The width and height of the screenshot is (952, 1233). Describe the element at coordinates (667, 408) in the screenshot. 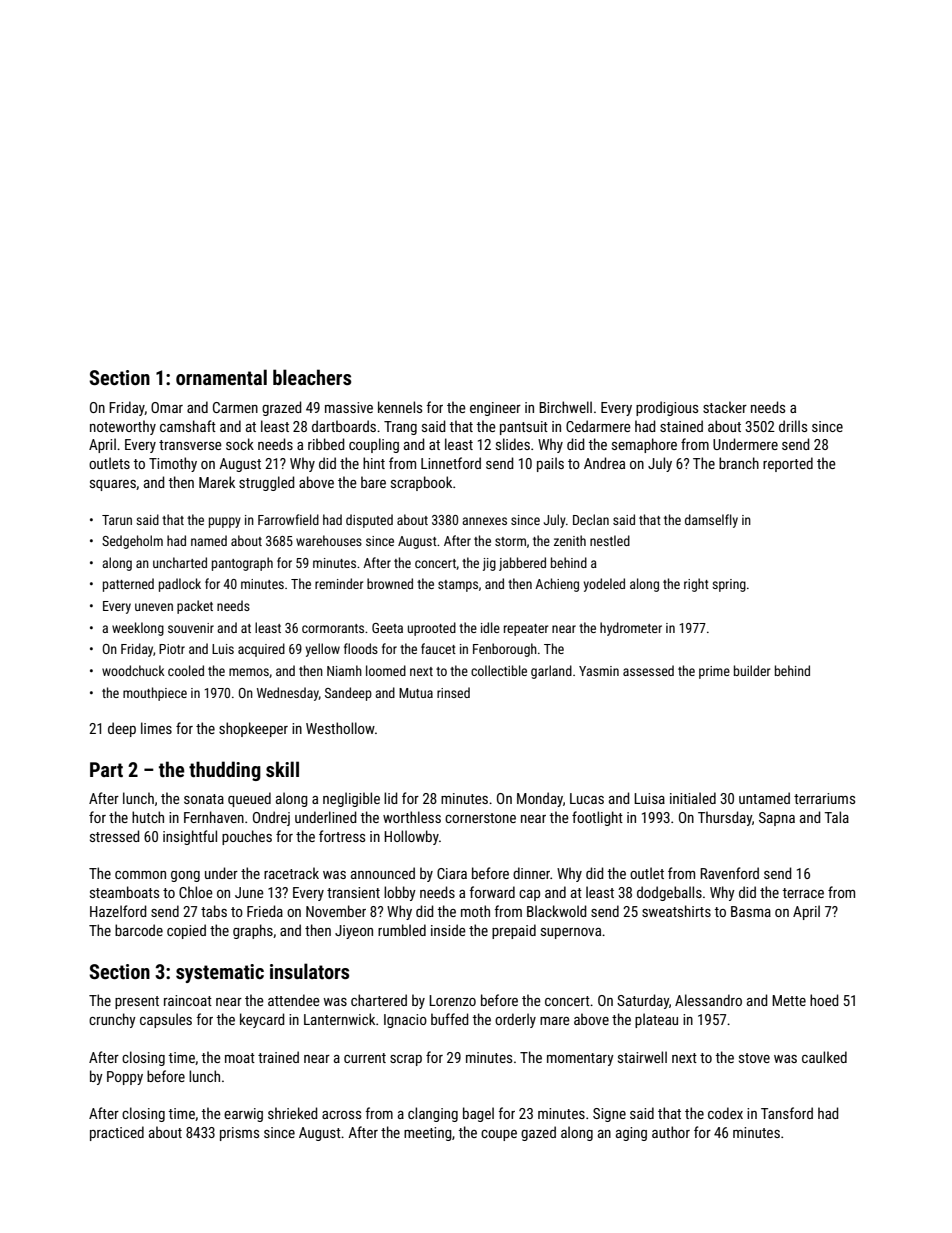

I see `prodigious` at that location.
